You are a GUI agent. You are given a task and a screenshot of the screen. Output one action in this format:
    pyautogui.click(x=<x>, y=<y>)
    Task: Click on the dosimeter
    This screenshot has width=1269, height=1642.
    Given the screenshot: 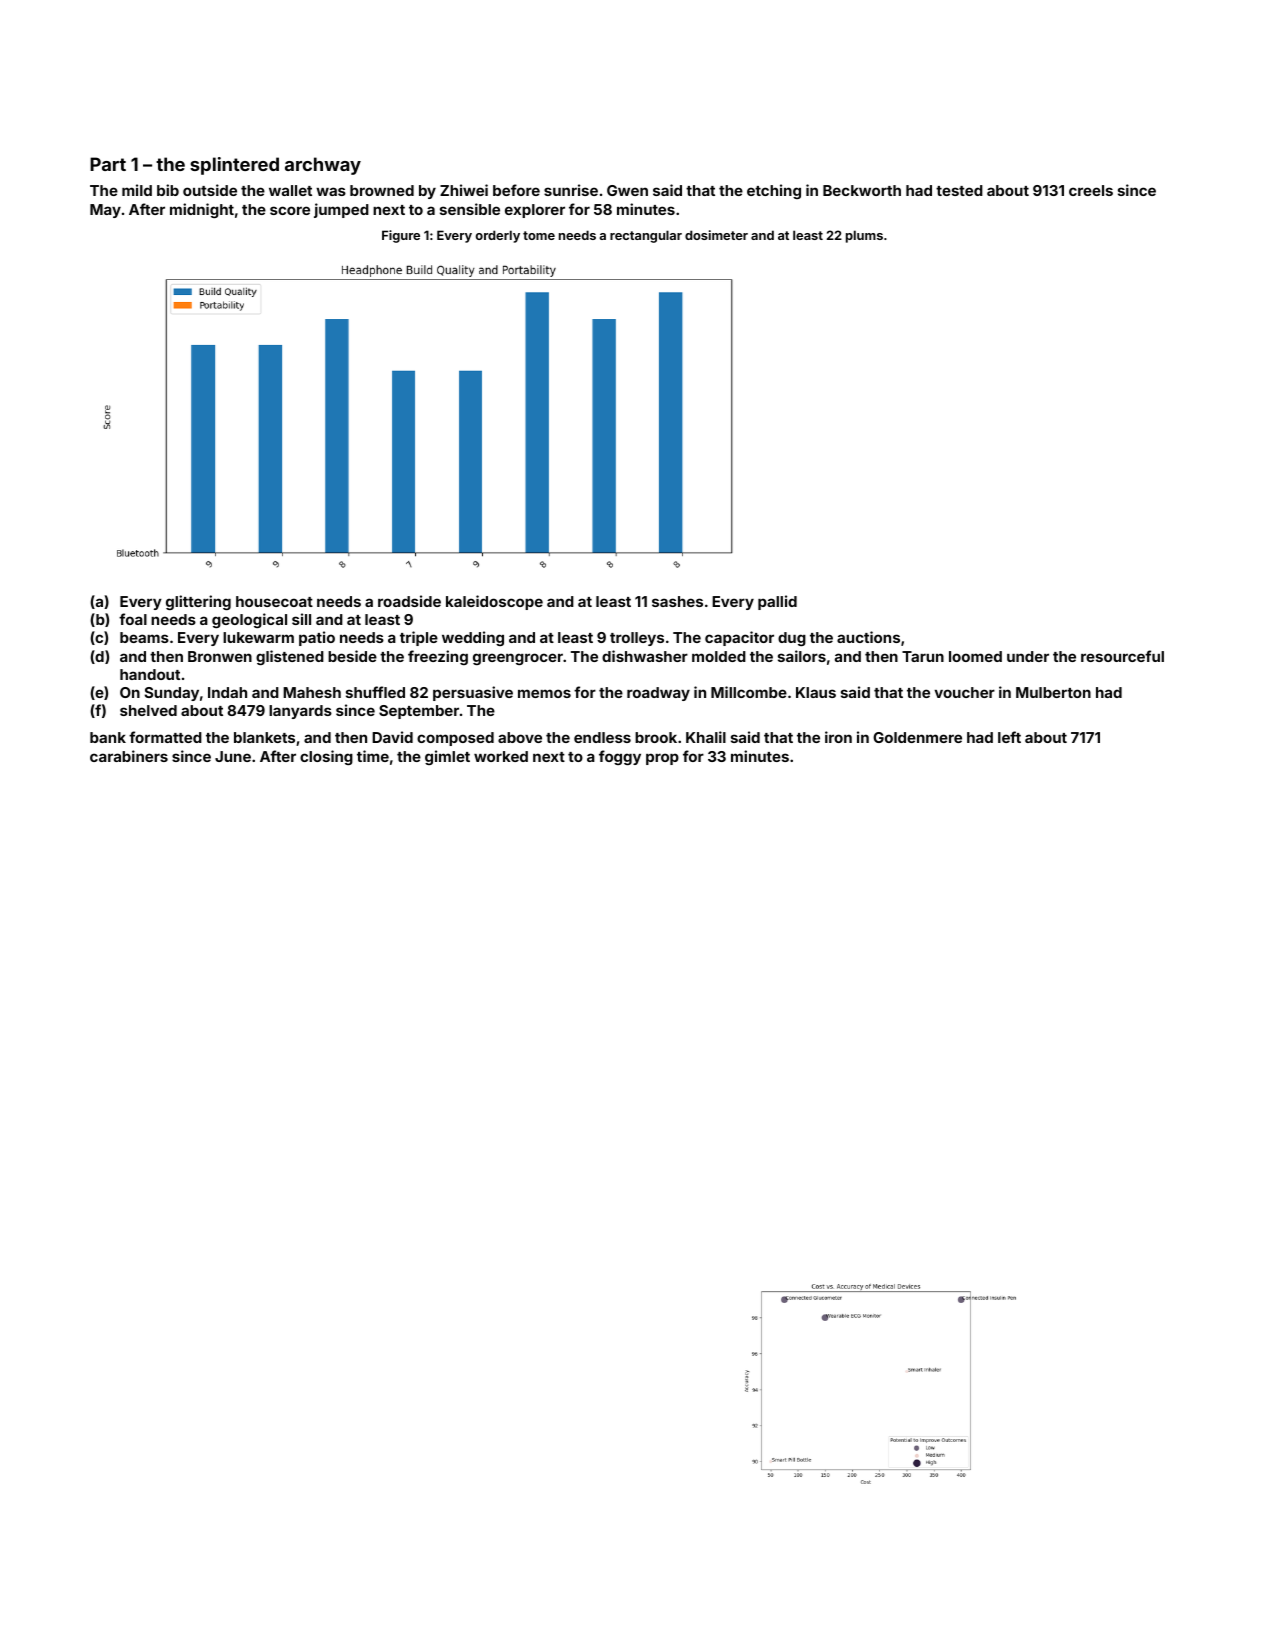 What is the action you would take?
    pyautogui.click(x=716, y=235)
